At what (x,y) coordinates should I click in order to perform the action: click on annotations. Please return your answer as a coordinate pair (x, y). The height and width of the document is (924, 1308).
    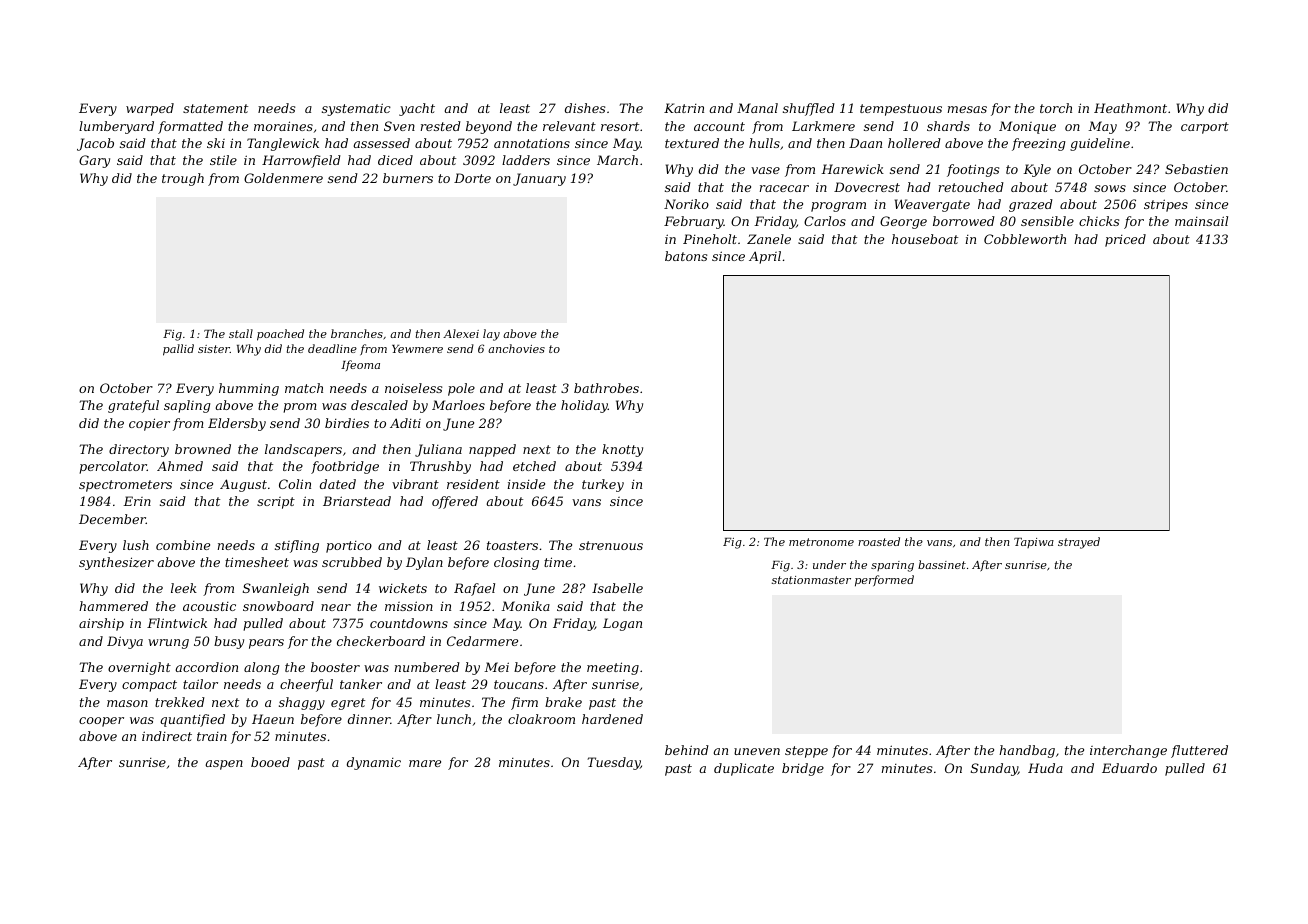
    Looking at the image, I should click on (532, 143).
